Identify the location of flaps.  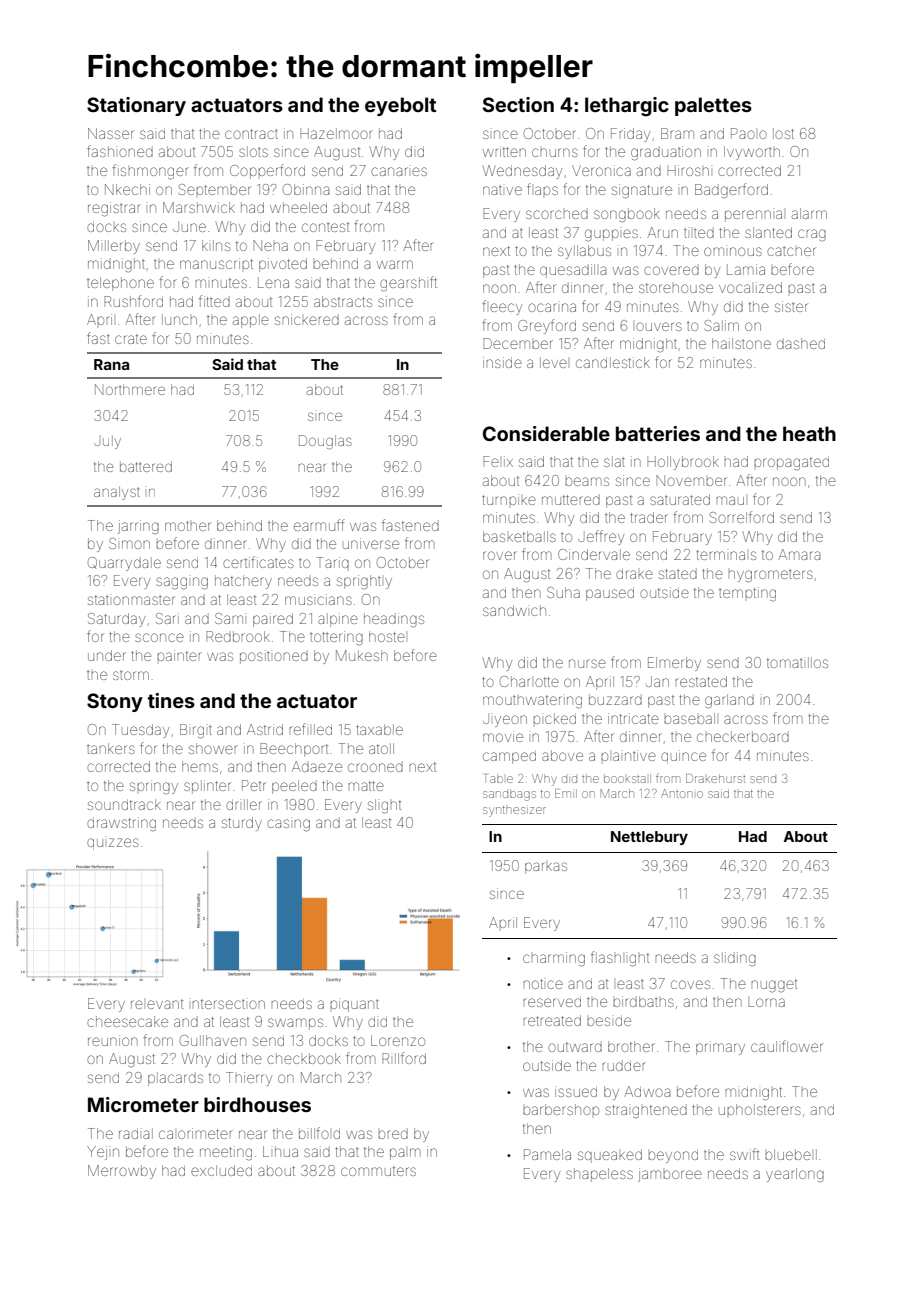
(542, 189).
